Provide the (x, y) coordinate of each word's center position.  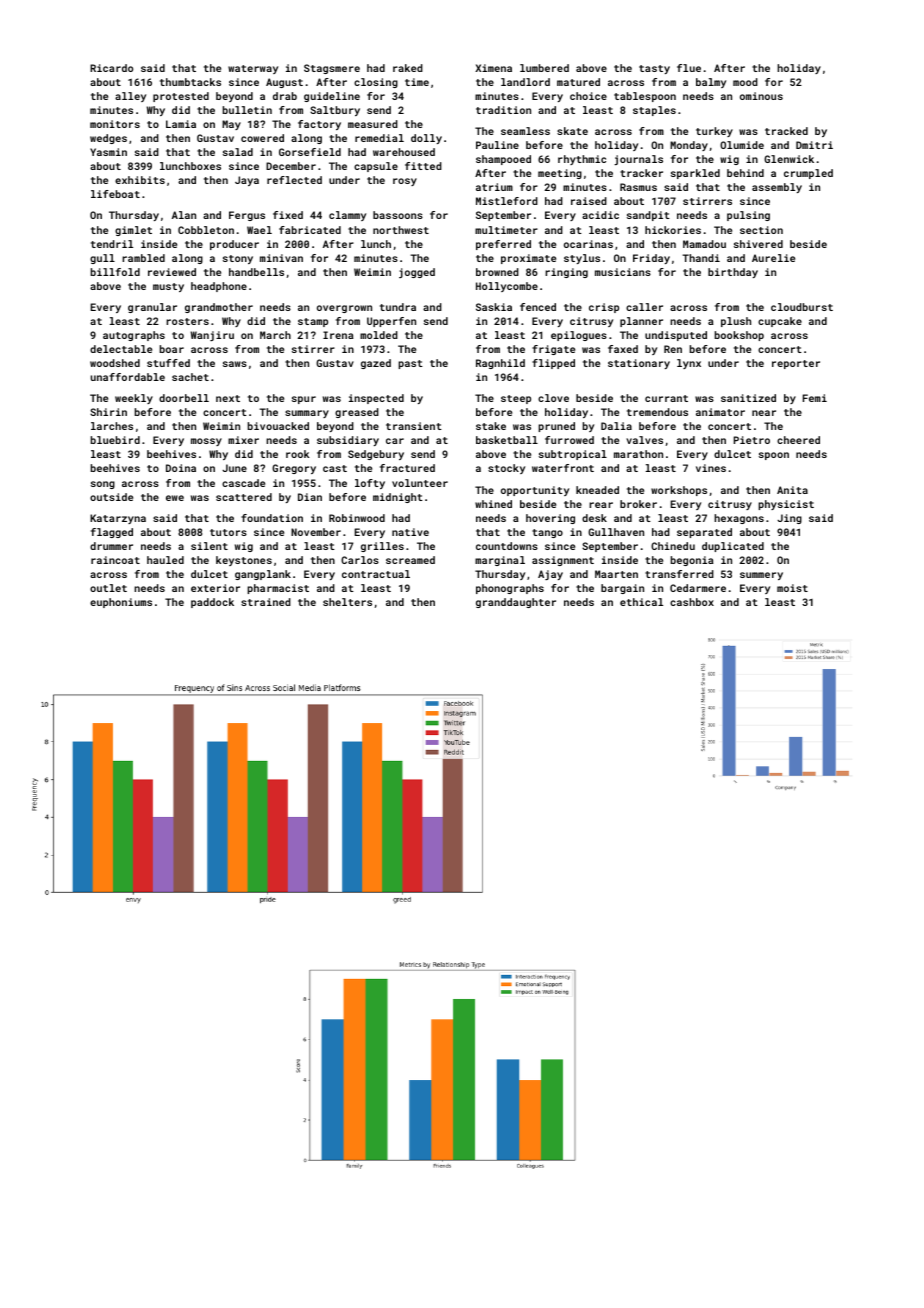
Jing (789, 519)
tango (547, 533)
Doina (181, 468)
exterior (215, 588)
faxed (623, 349)
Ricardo (111, 68)
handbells (256, 272)
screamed (410, 560)
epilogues (579, 336)
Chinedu (673, 546)
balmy (711, 83)
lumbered (544, 68)
